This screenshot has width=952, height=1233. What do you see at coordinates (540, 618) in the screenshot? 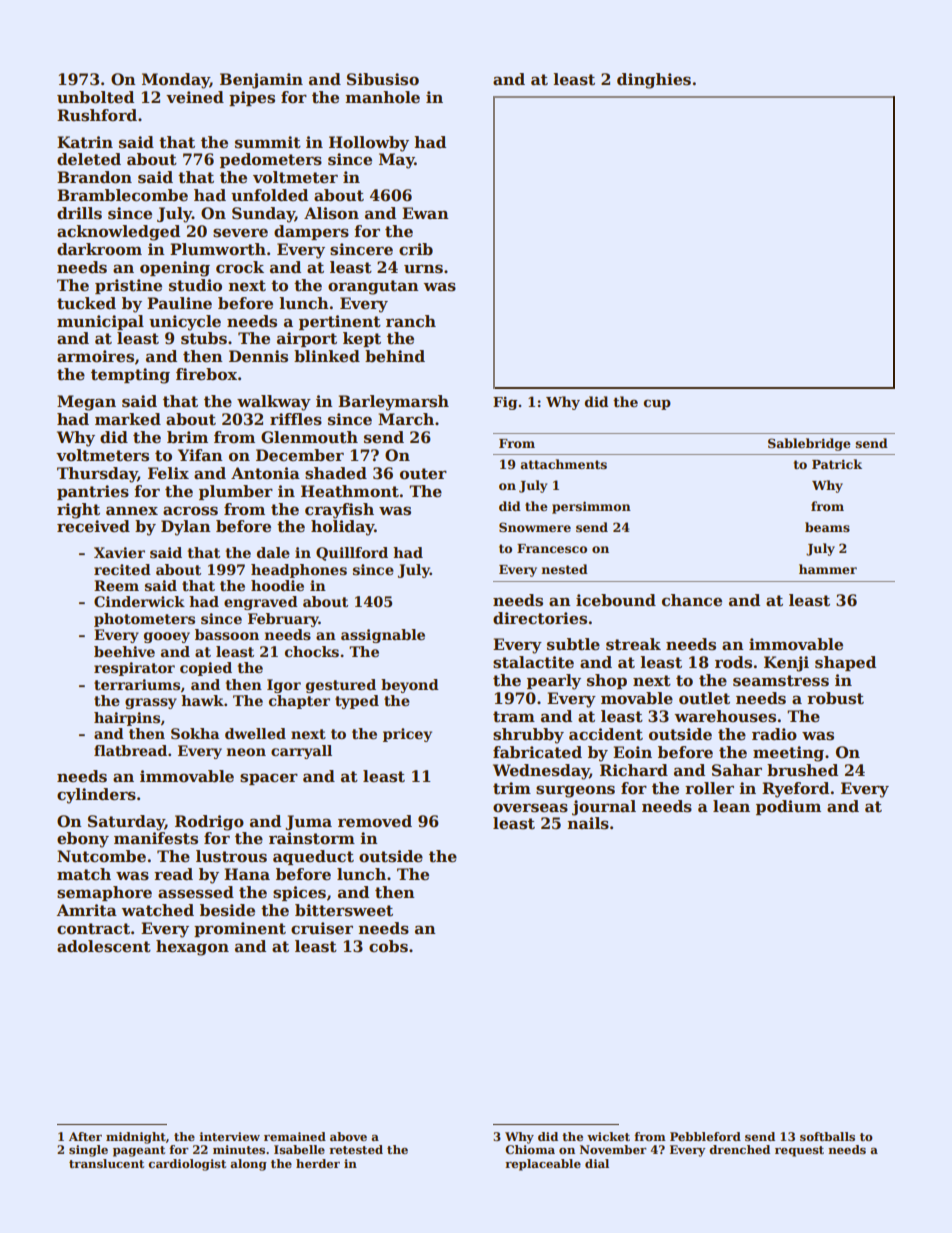
I see `directories` at bounding box center [540, 618].
